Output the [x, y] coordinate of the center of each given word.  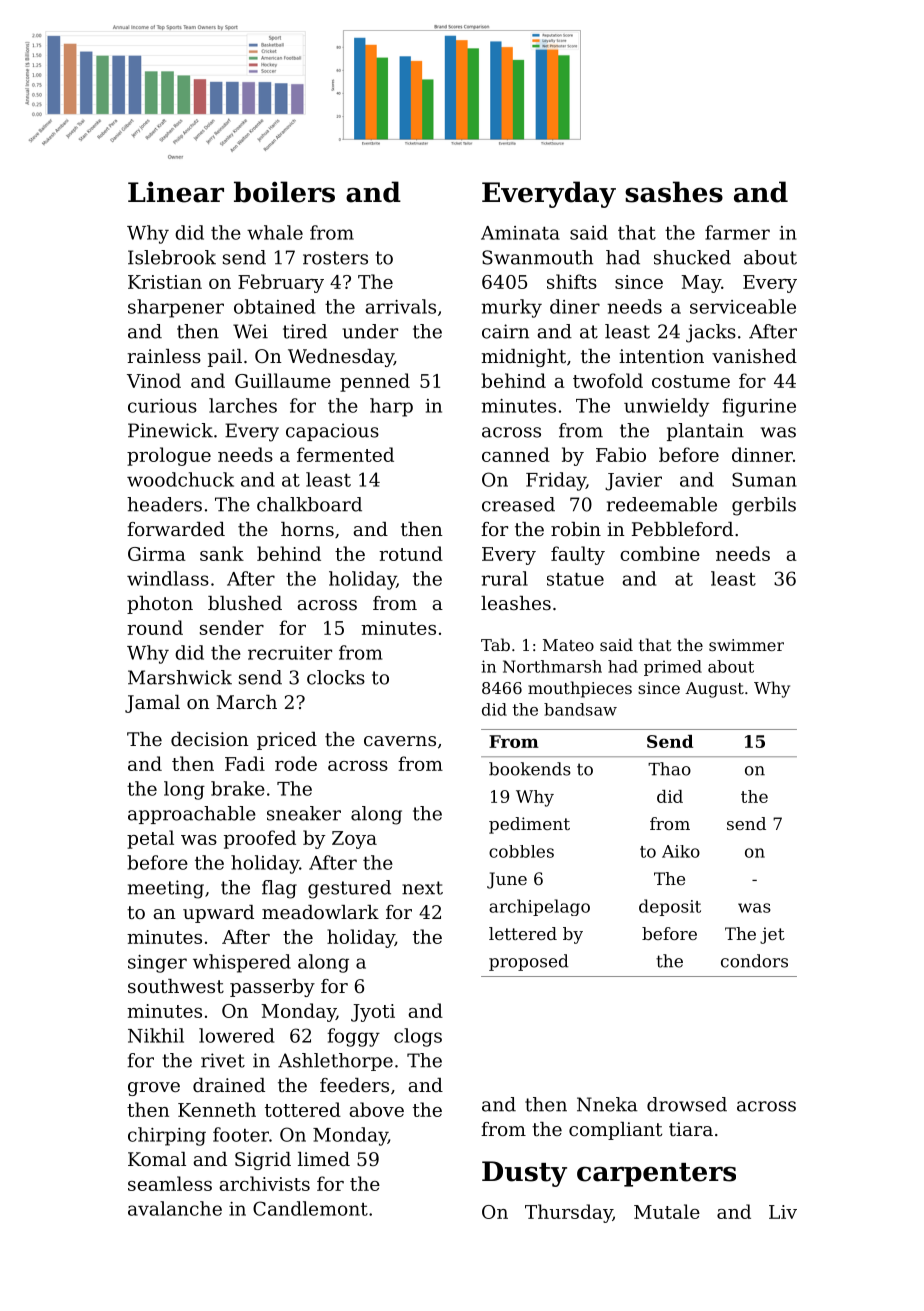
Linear [176, 192]
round [155, 627]
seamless [170, 1183]
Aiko [681, 851]
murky [512, 308]
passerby [272, 988]
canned [516, 454]
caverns [400, 741]
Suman [764, 479]
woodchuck [180, 479]
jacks [711, 333]
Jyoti [373, 1013]
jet [772, 935]
